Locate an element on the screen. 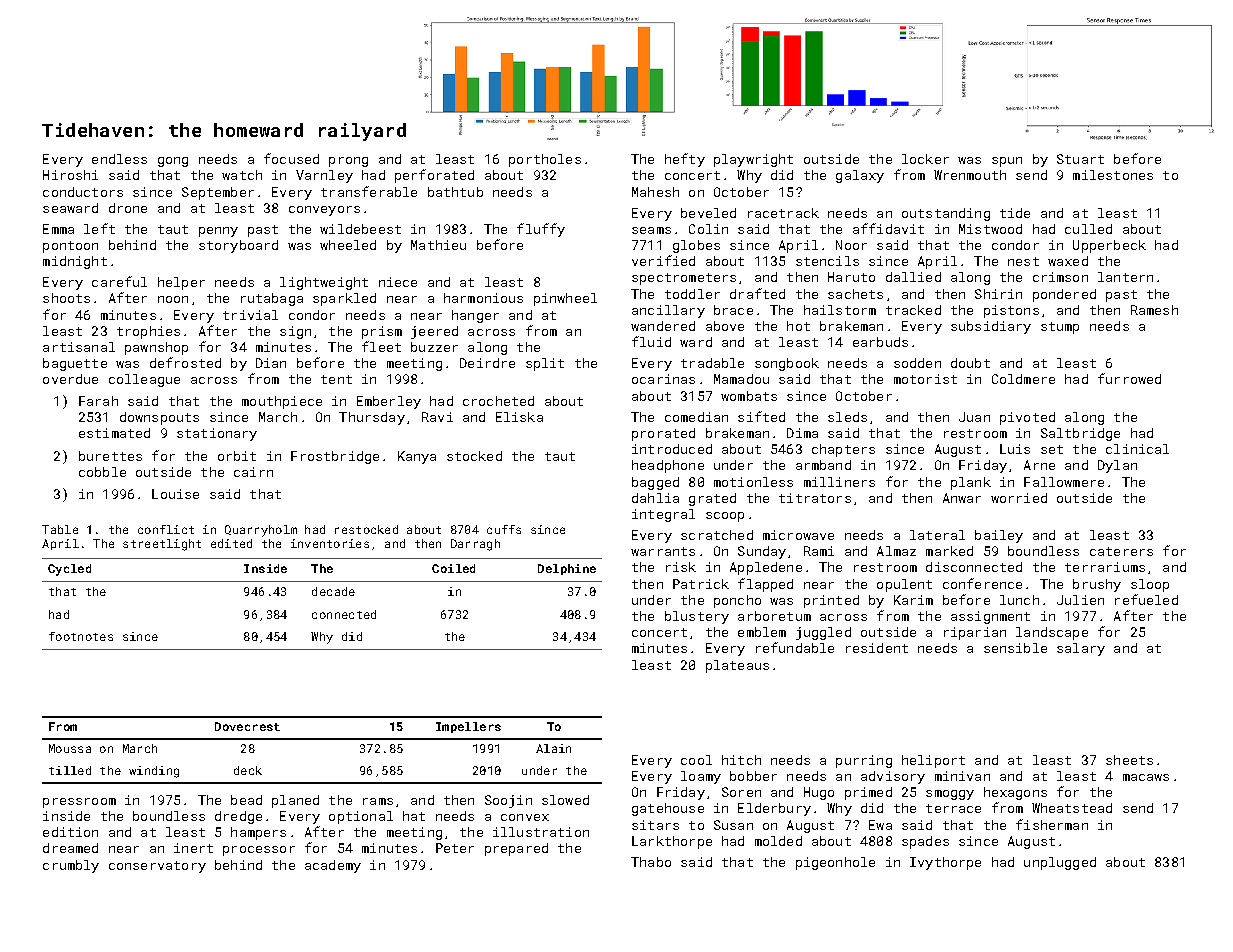 This screenshot has height=952, width=1233. conservatory is located at coordinates (157, 867).
